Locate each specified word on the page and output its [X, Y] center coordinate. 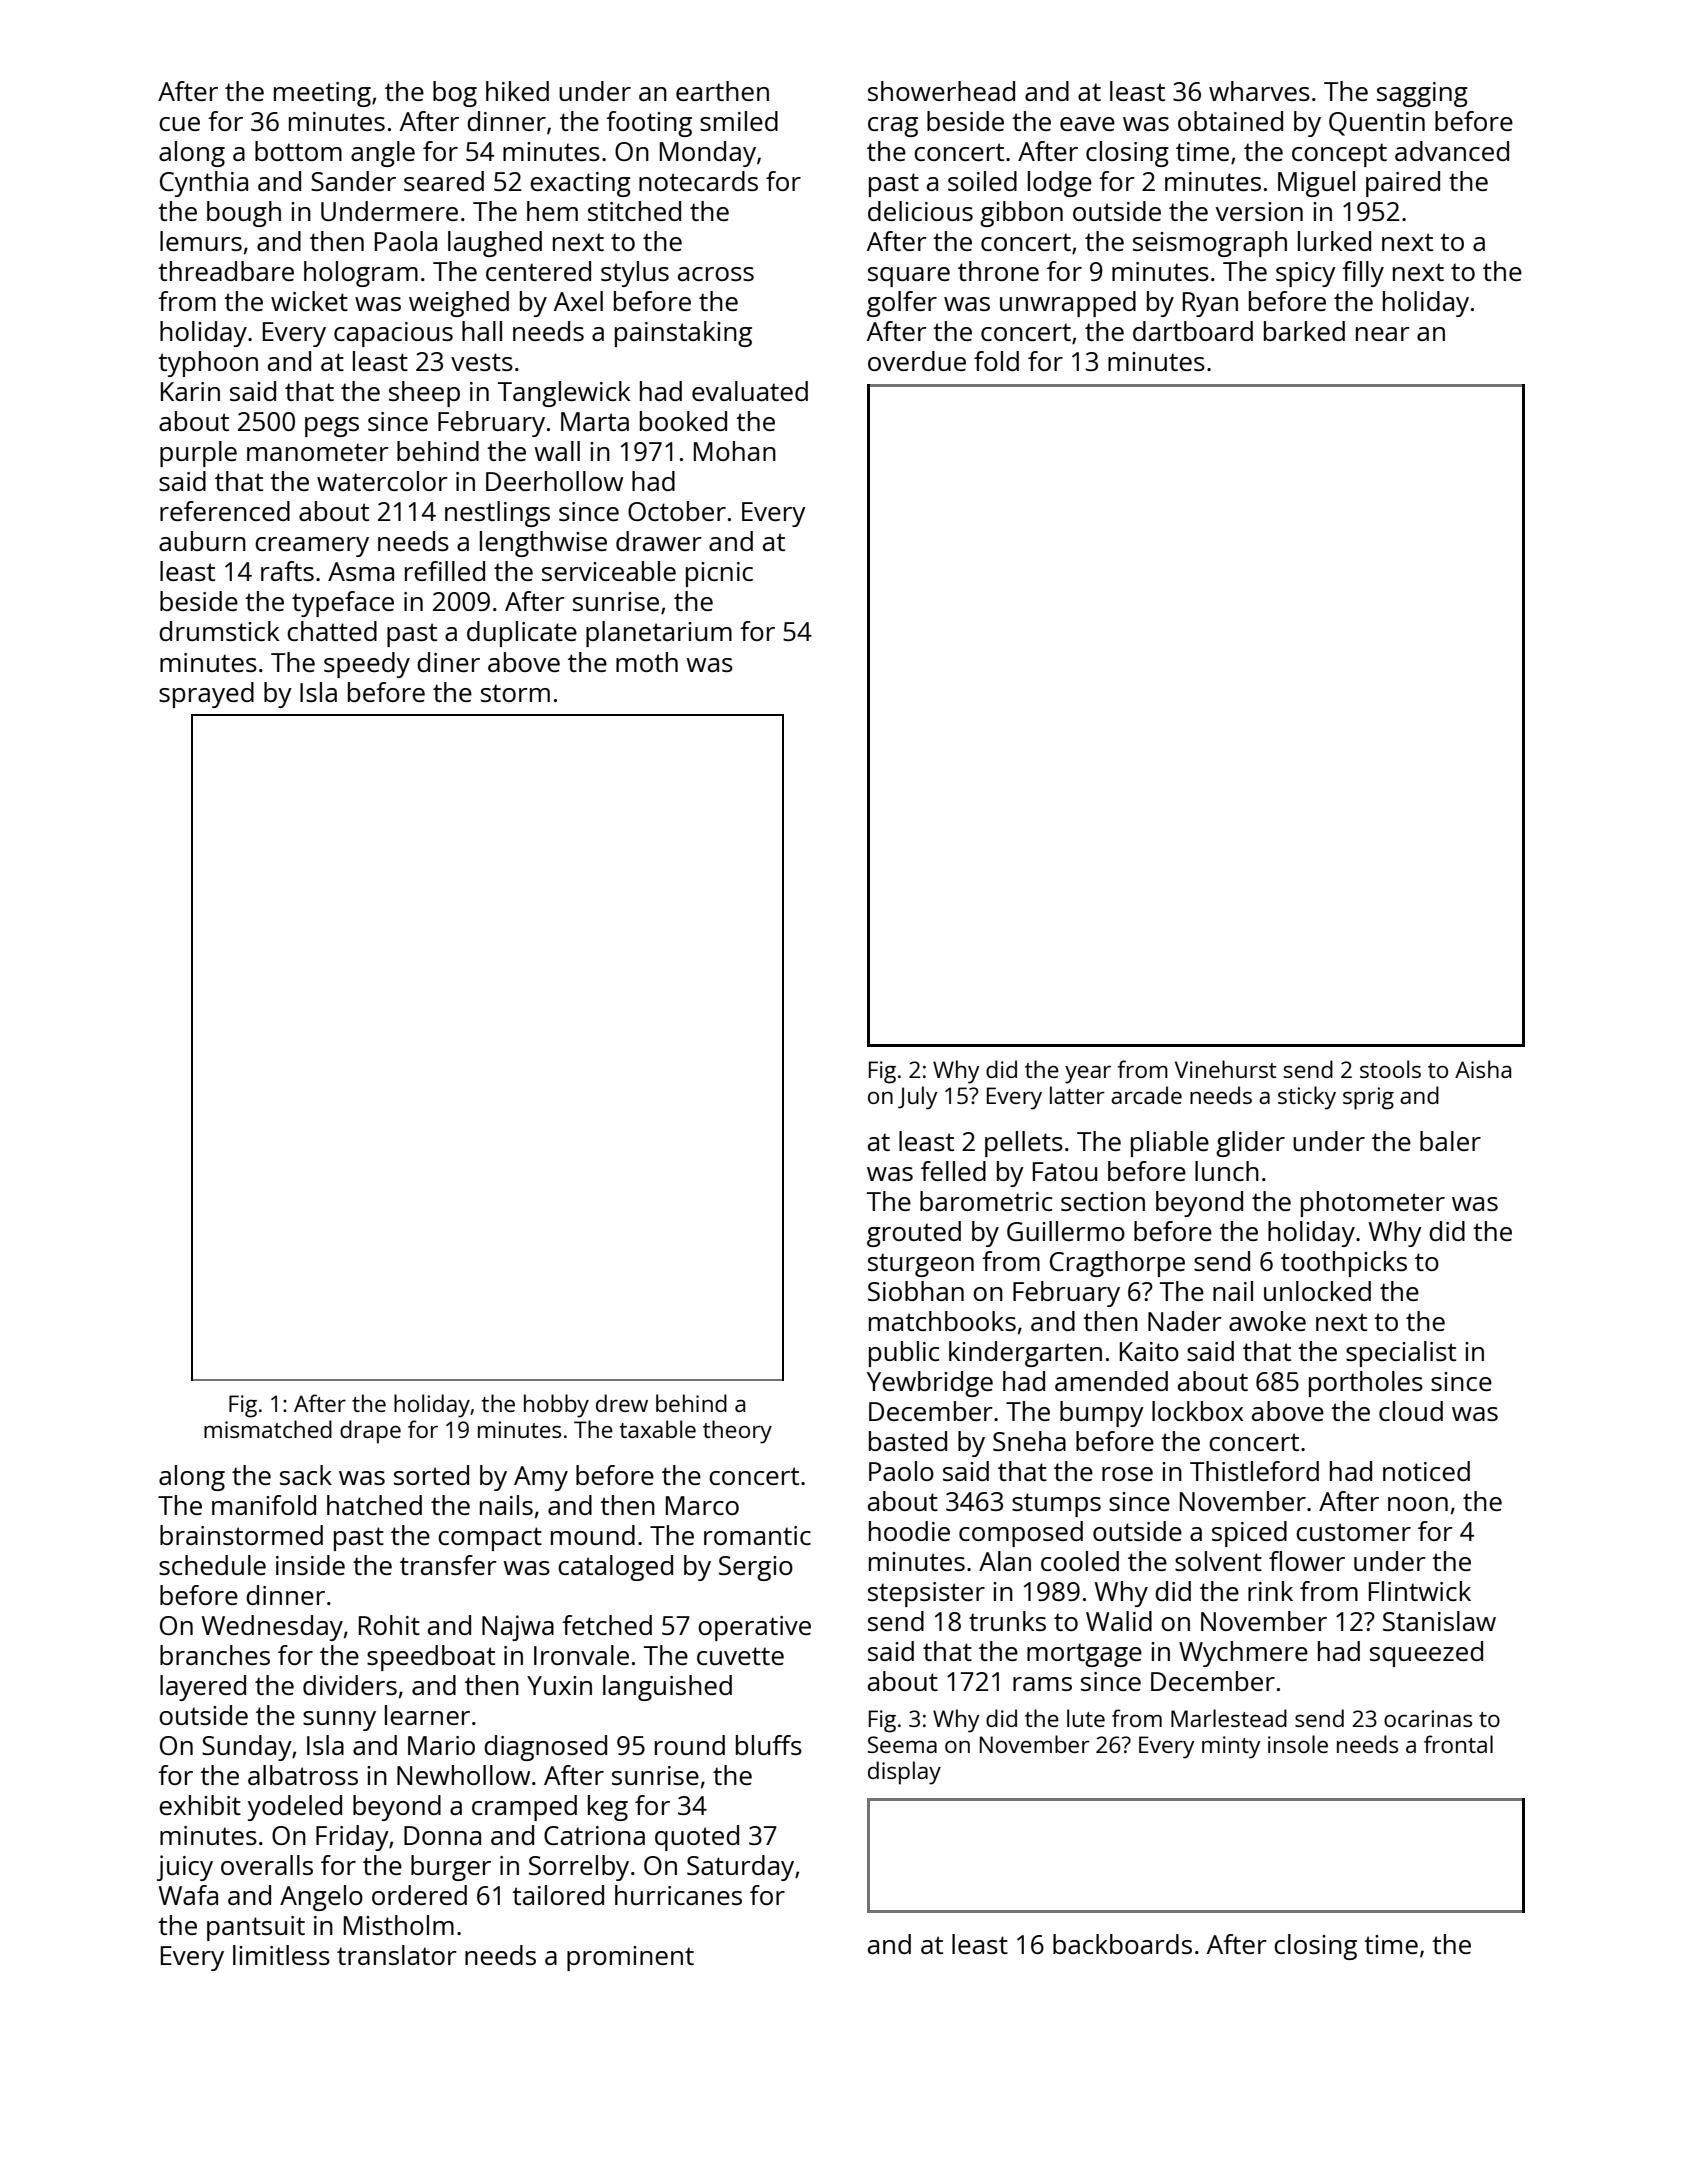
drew [622, 1403]
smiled [739, 121]
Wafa [188, 1895]
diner [448, 662]
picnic [719, 574]
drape [370, 1432]
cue [179, 124]
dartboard [1193, 331]
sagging [1422, 94]
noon [1418, 1504]
